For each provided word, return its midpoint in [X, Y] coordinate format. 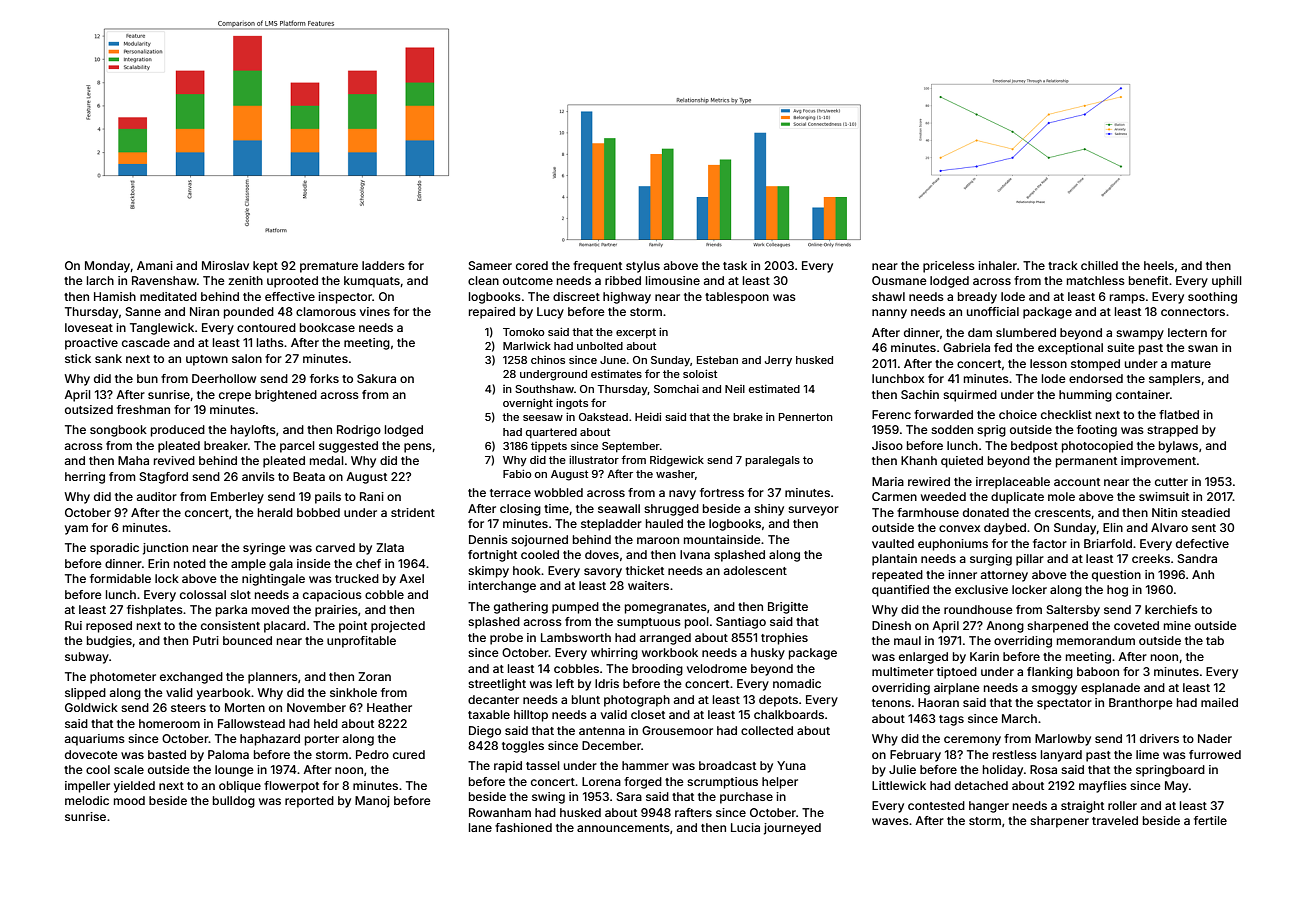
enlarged [923, 658]
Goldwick [91, 707]
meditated [168, 296]
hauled [664, 523]
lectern [1187, 332]
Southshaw [544, 389]
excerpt [636, 333]
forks [324, 378]
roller [1122, 805]
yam [76, 530]
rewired [929, 481]
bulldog [234, 802]
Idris [607, 683]
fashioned [523, 827]
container [1143, 394]
